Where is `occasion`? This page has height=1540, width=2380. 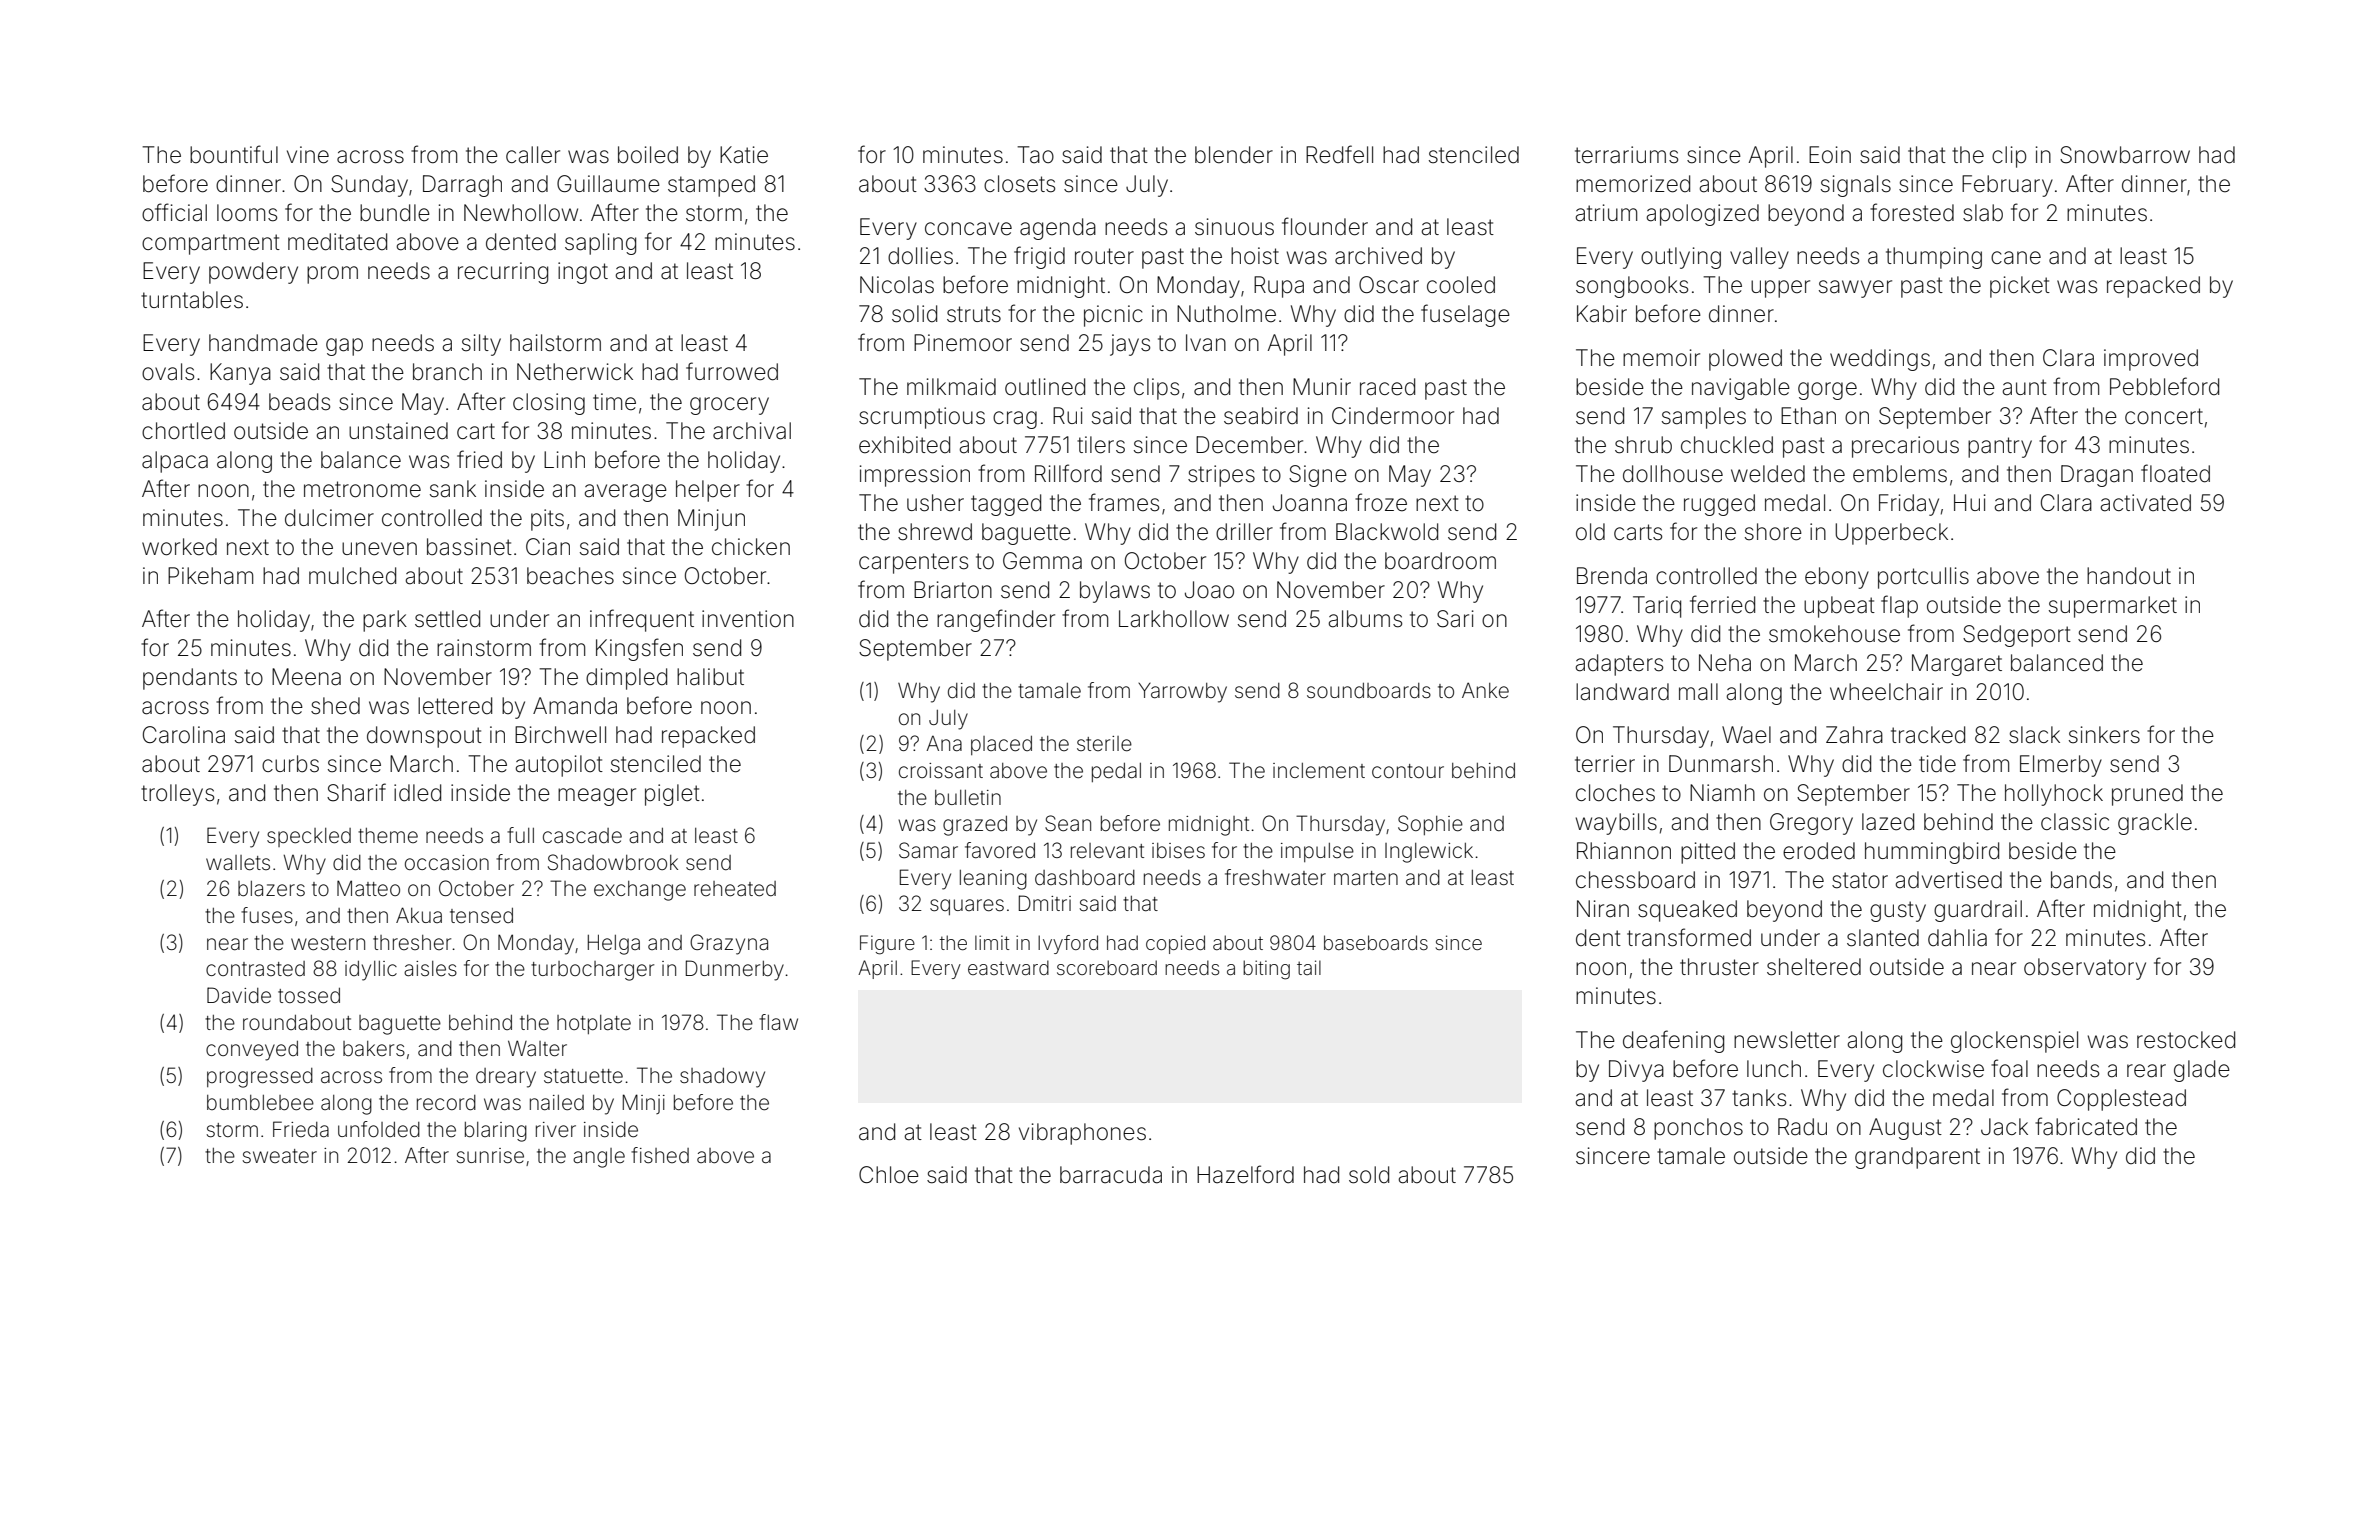
occasion is located at coordinates (447, 862).
